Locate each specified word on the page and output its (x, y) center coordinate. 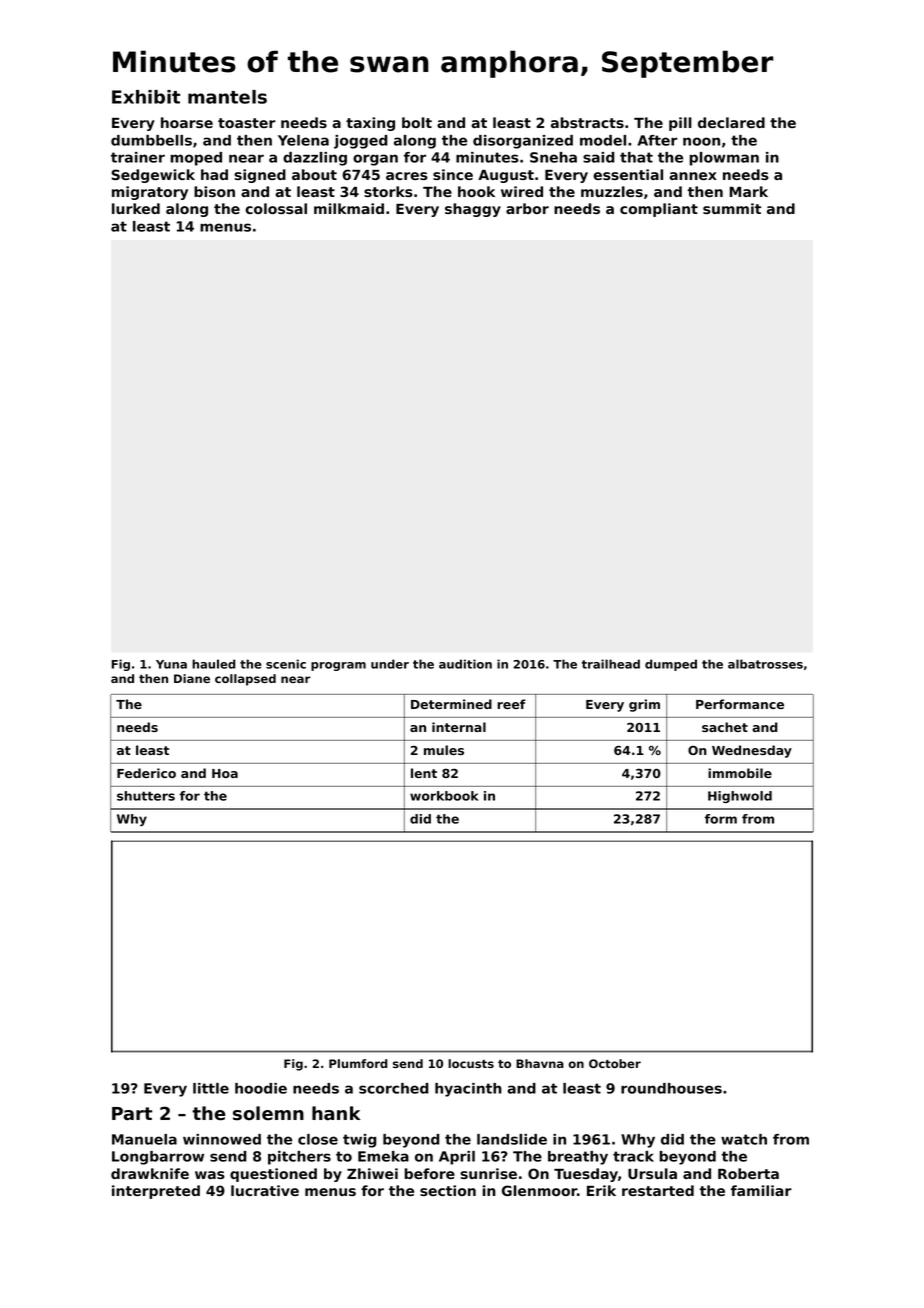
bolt (417, 122)
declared (731, 122)
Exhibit (146, 97)
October (615, 1063)
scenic (286, 664)
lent (424, 773)
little (211, 1088)
